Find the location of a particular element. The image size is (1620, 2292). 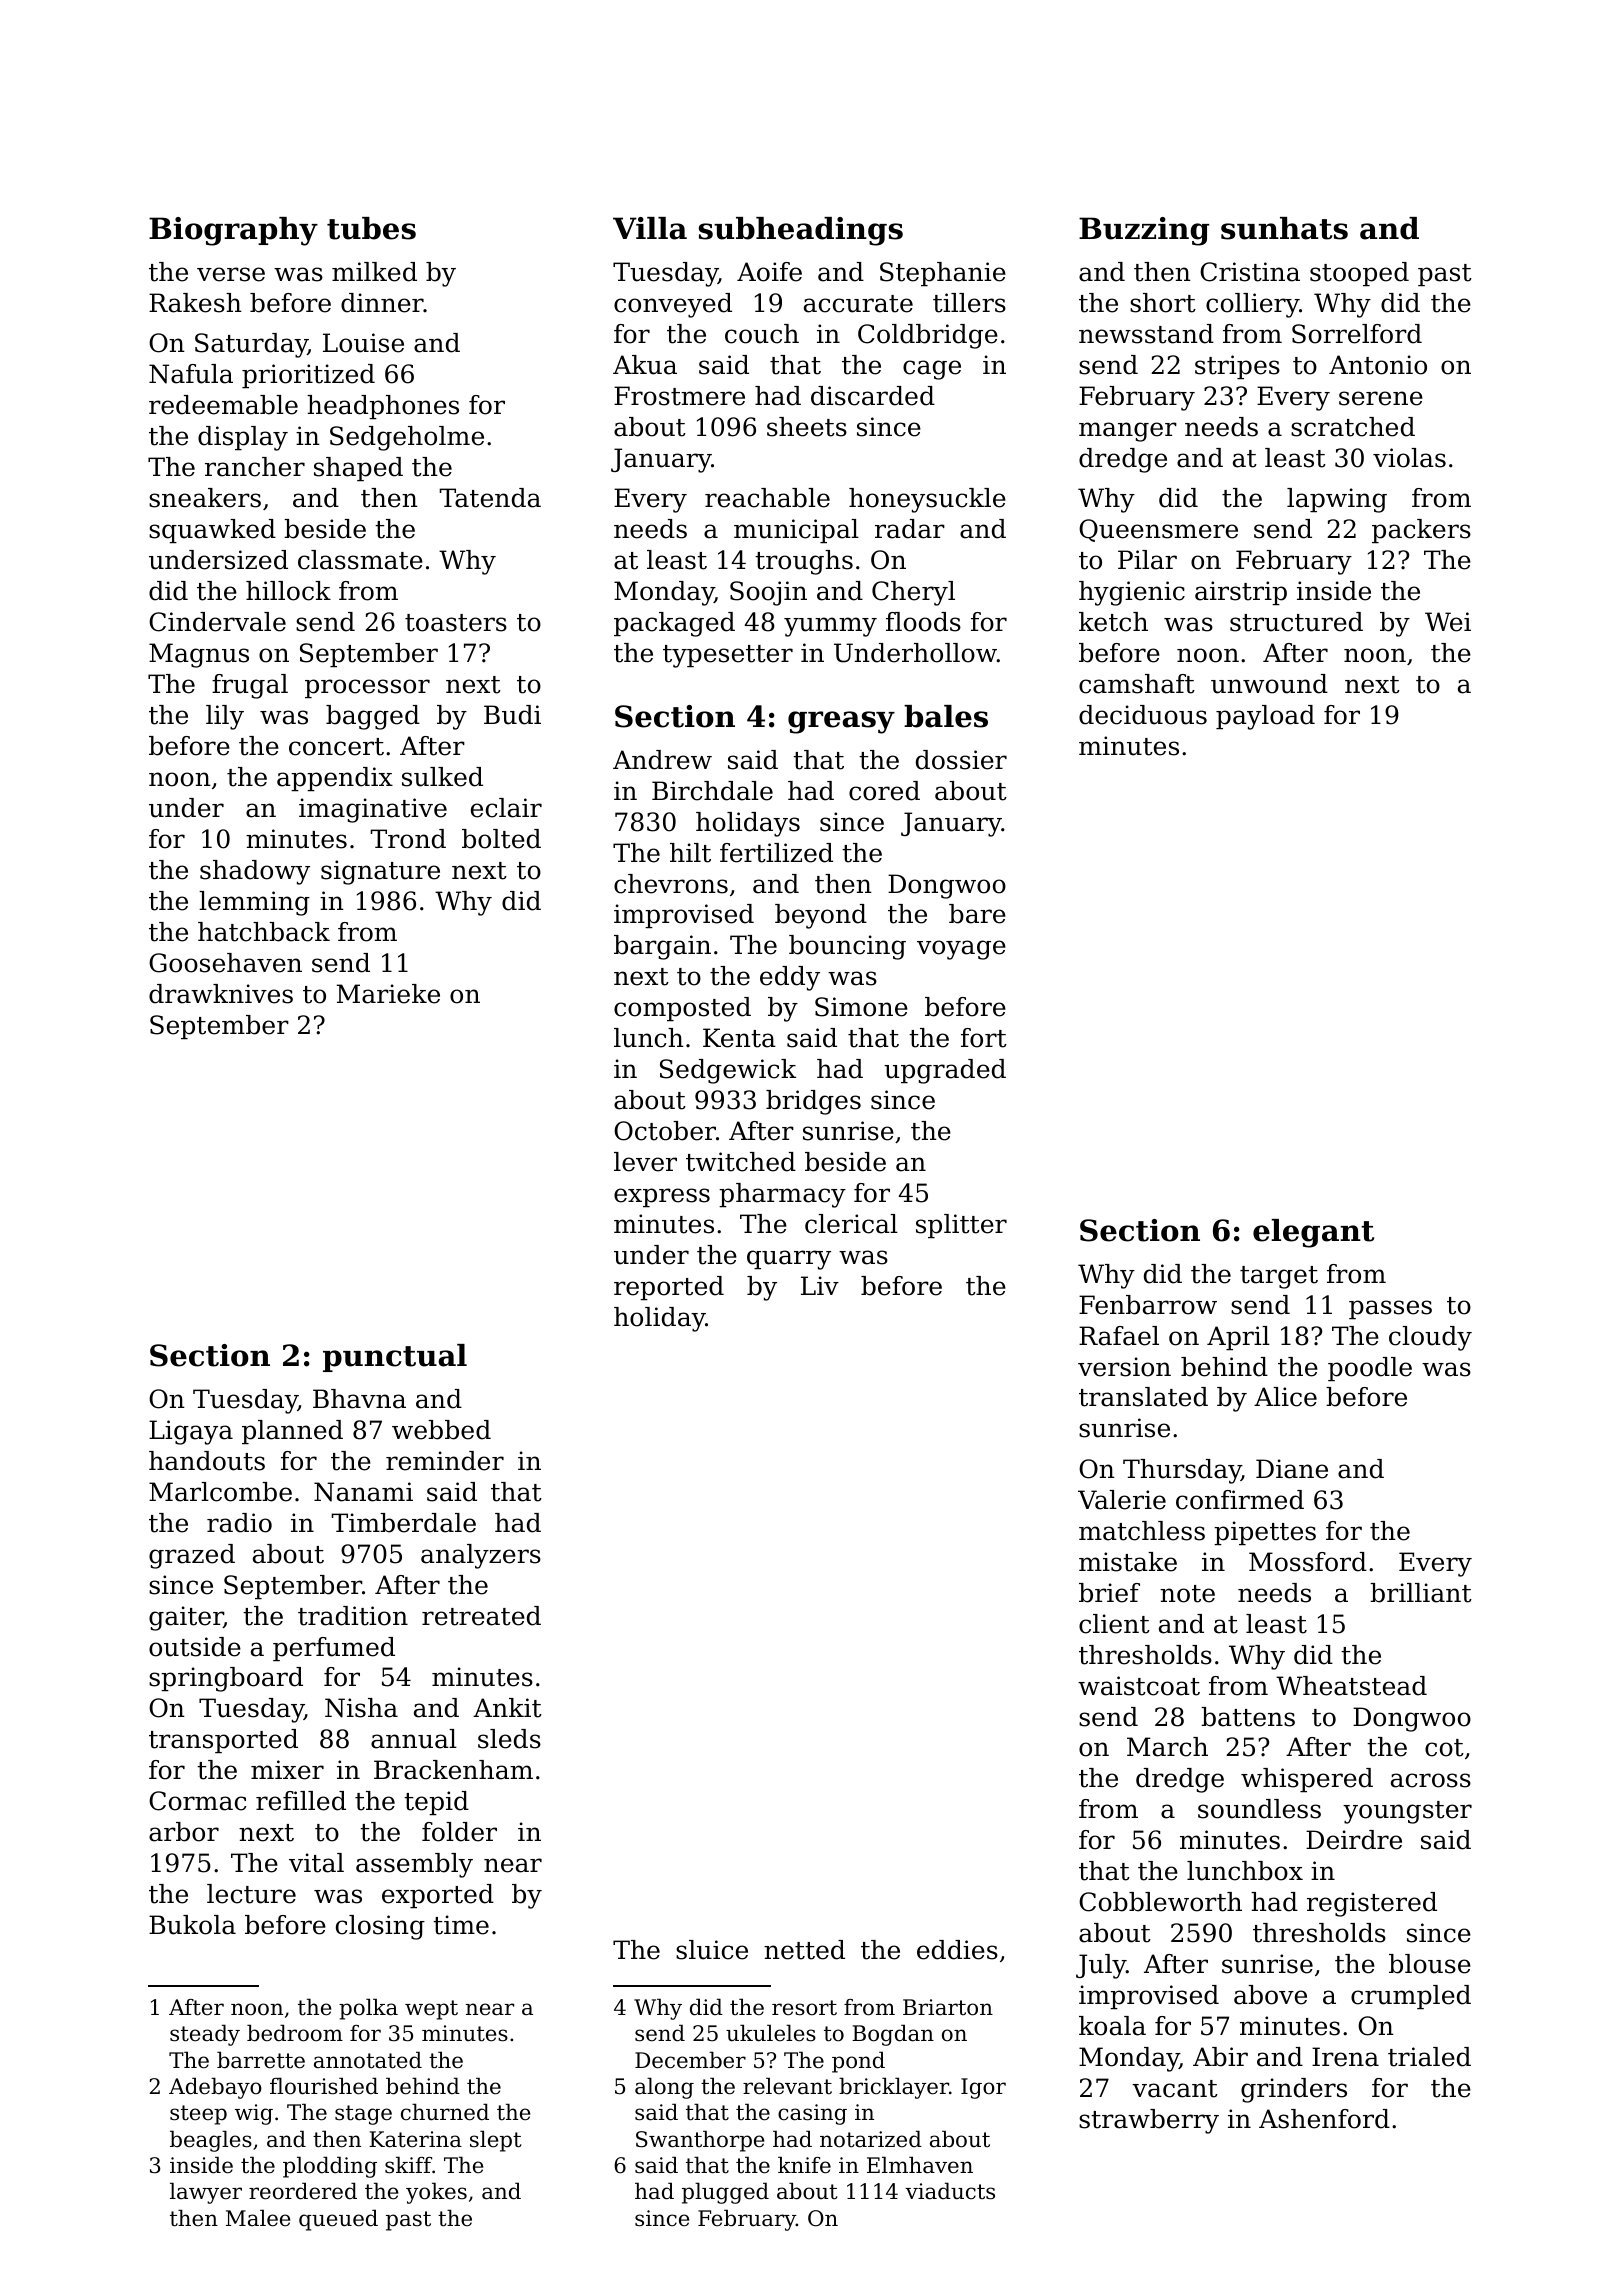

packaged is located at coordinates (674, 624).
